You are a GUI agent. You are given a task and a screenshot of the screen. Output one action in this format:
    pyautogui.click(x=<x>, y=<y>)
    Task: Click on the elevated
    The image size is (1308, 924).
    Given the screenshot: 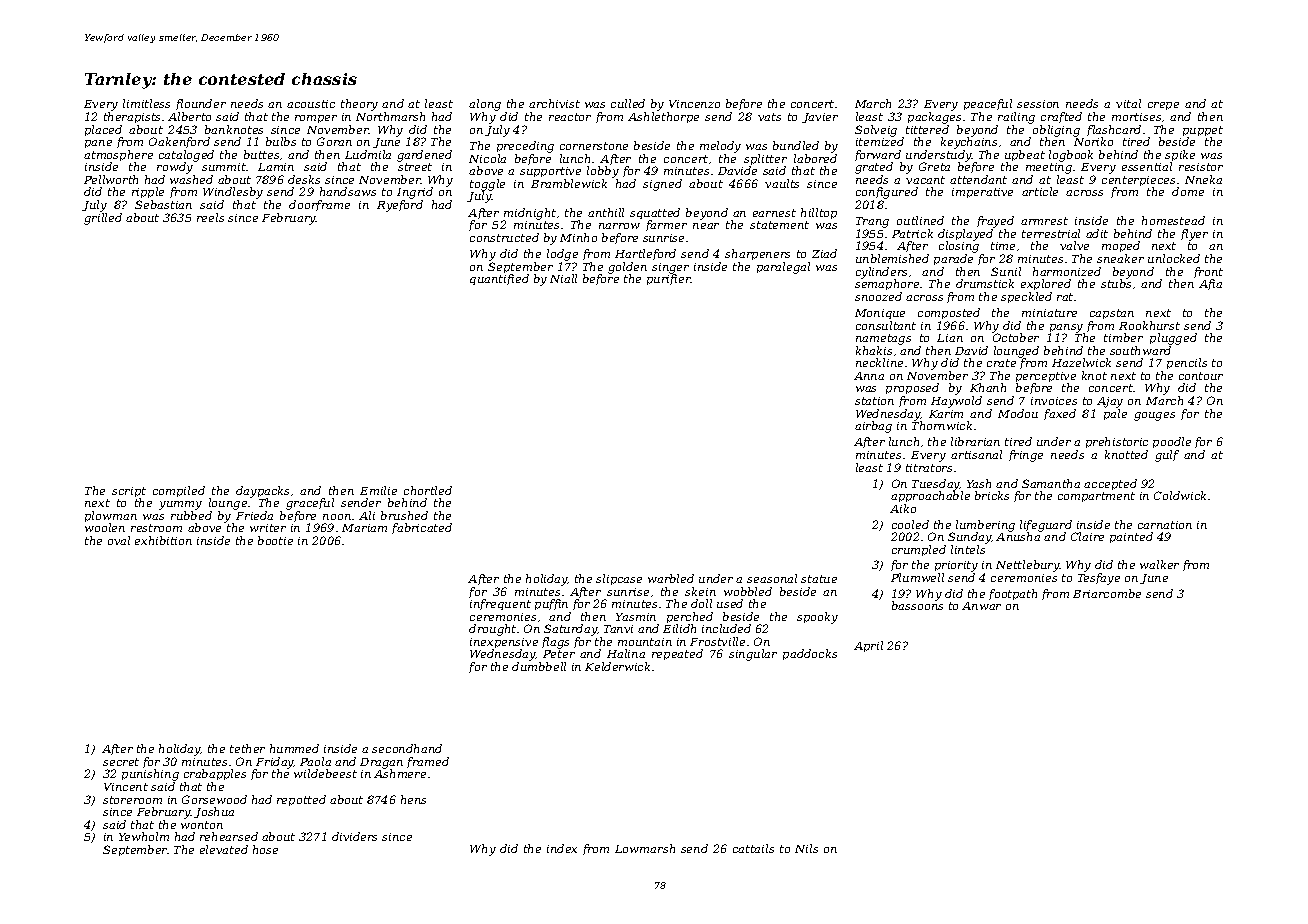 What is the action you would take?
    pyautogui.click(x=224, y=849)
